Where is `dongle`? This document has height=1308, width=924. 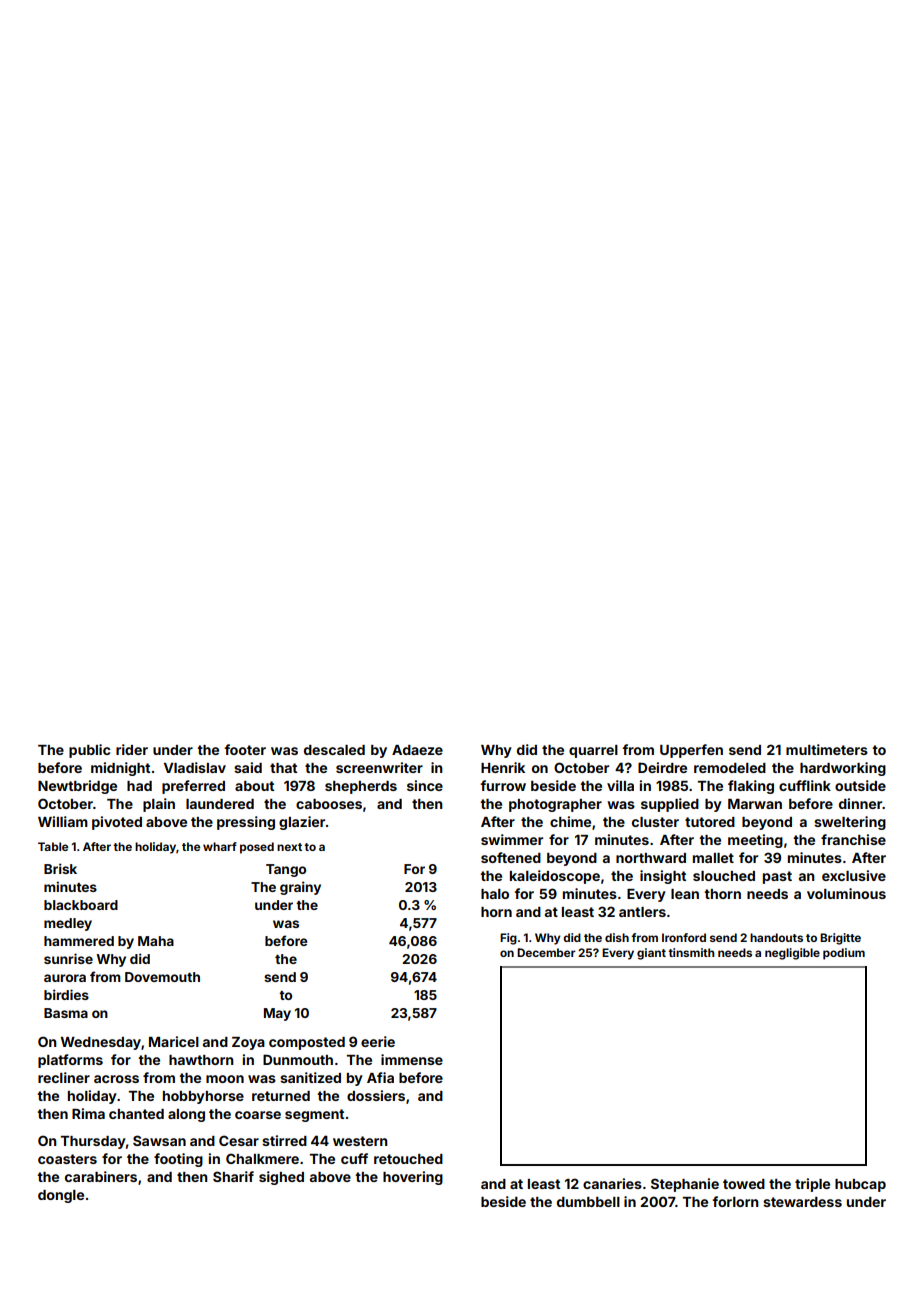
dongle is located at coordinates (61, 1196).
